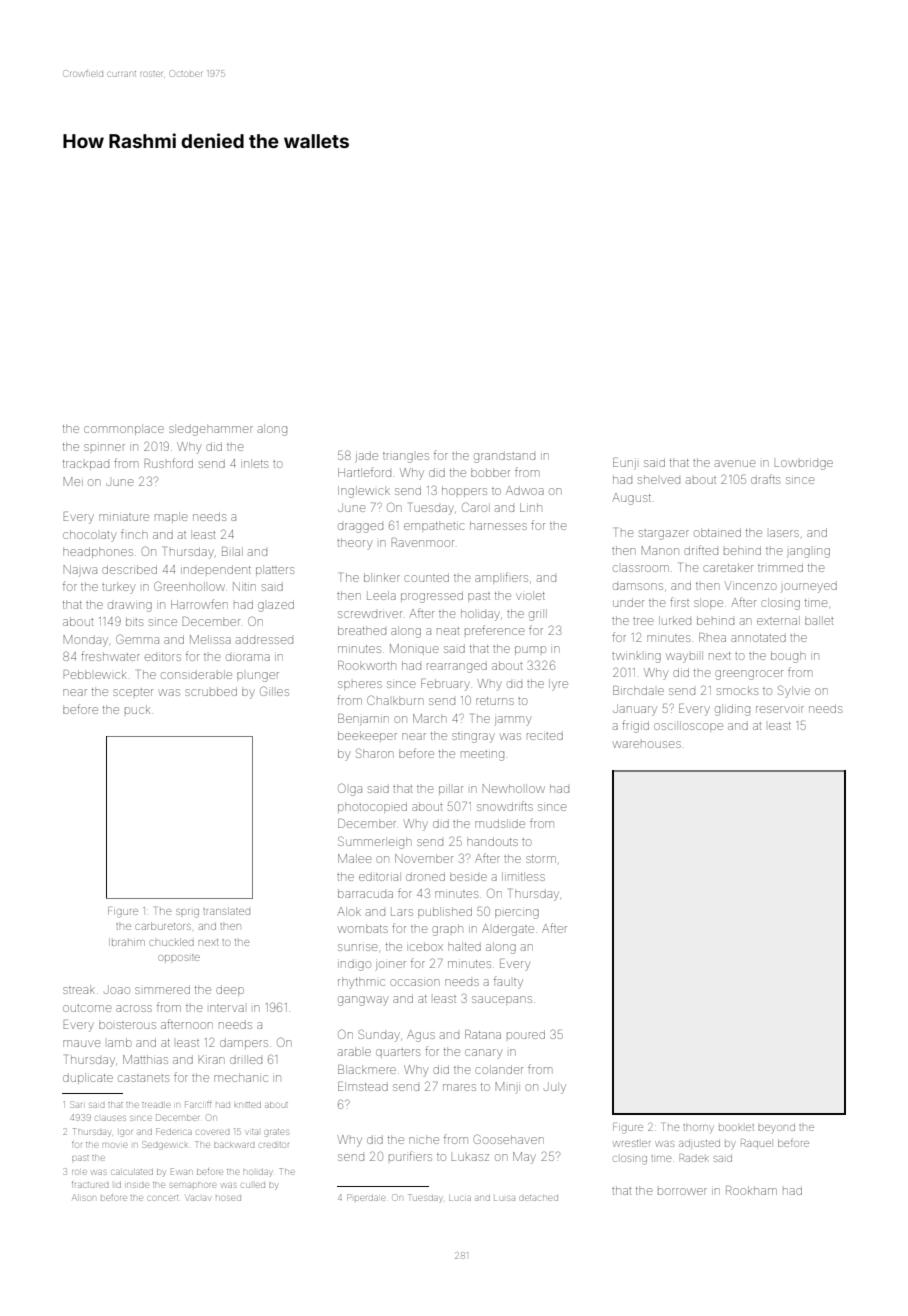  I want to click on Rookham, so click(751, 1190).
